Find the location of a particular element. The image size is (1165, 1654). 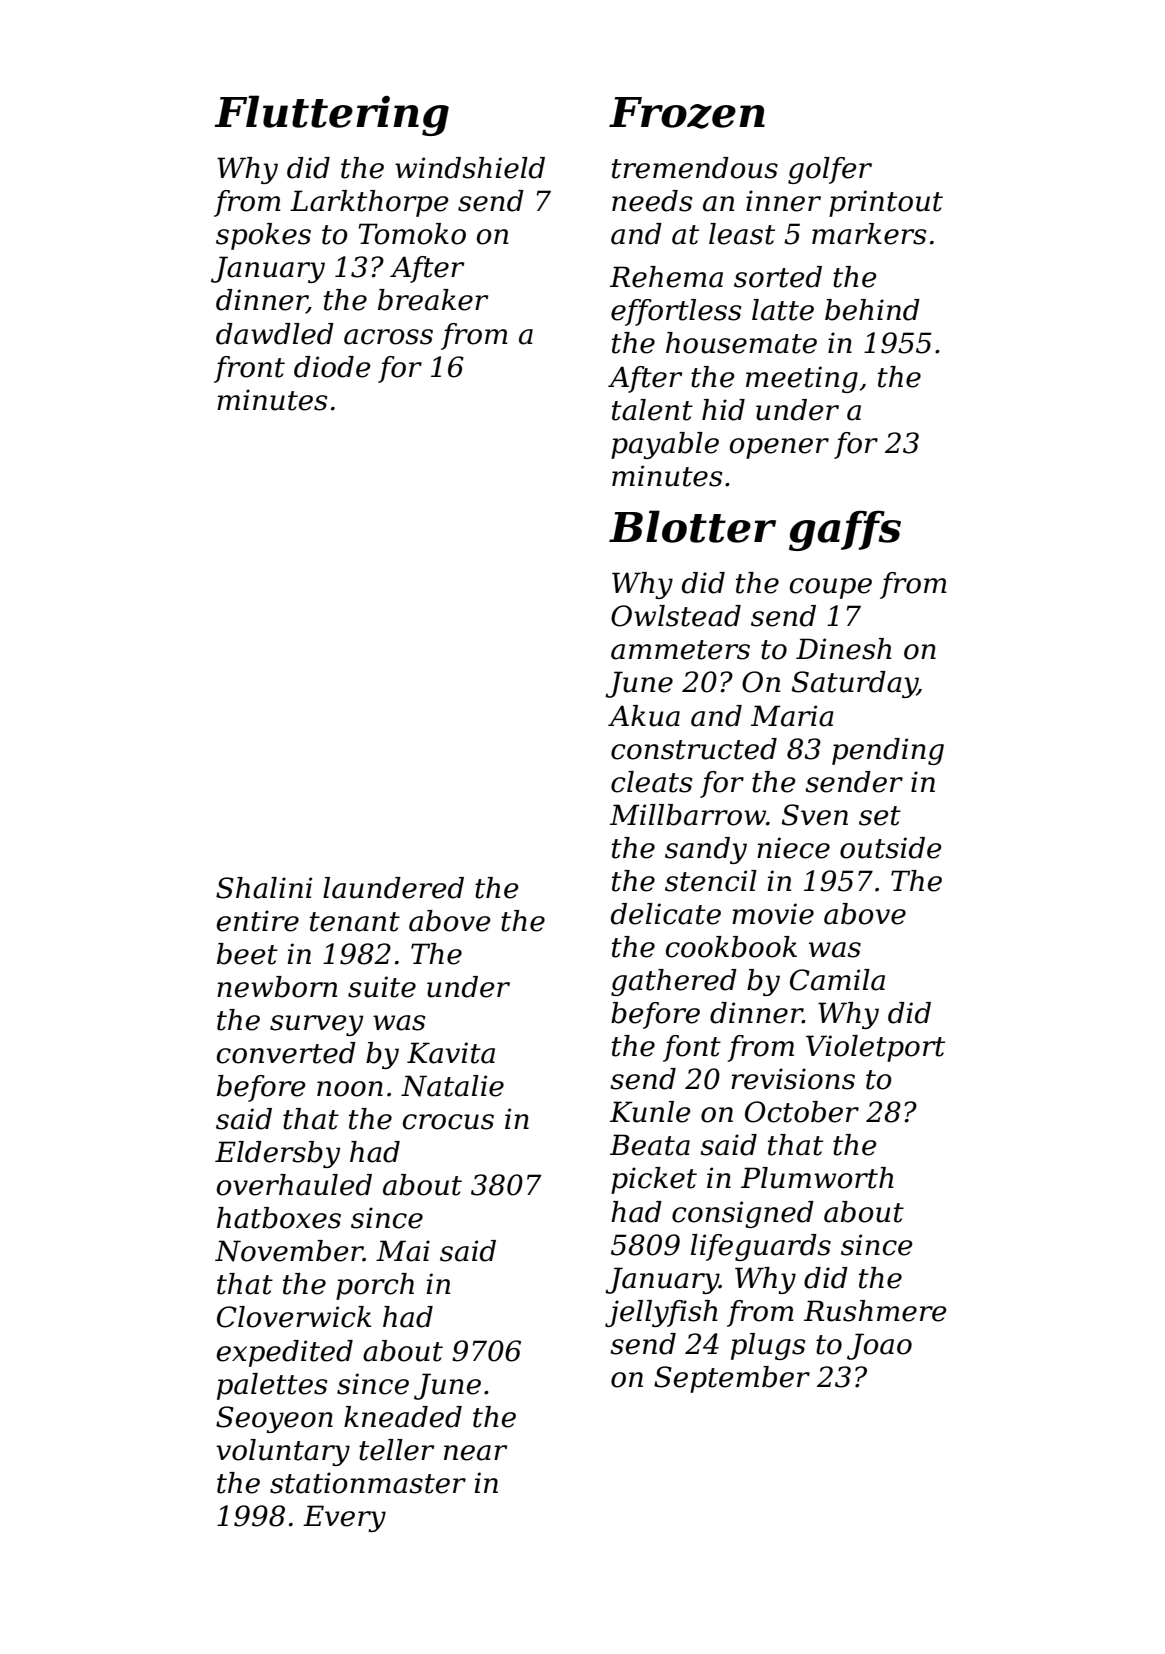

payable is located at coordinates (665, 445).
